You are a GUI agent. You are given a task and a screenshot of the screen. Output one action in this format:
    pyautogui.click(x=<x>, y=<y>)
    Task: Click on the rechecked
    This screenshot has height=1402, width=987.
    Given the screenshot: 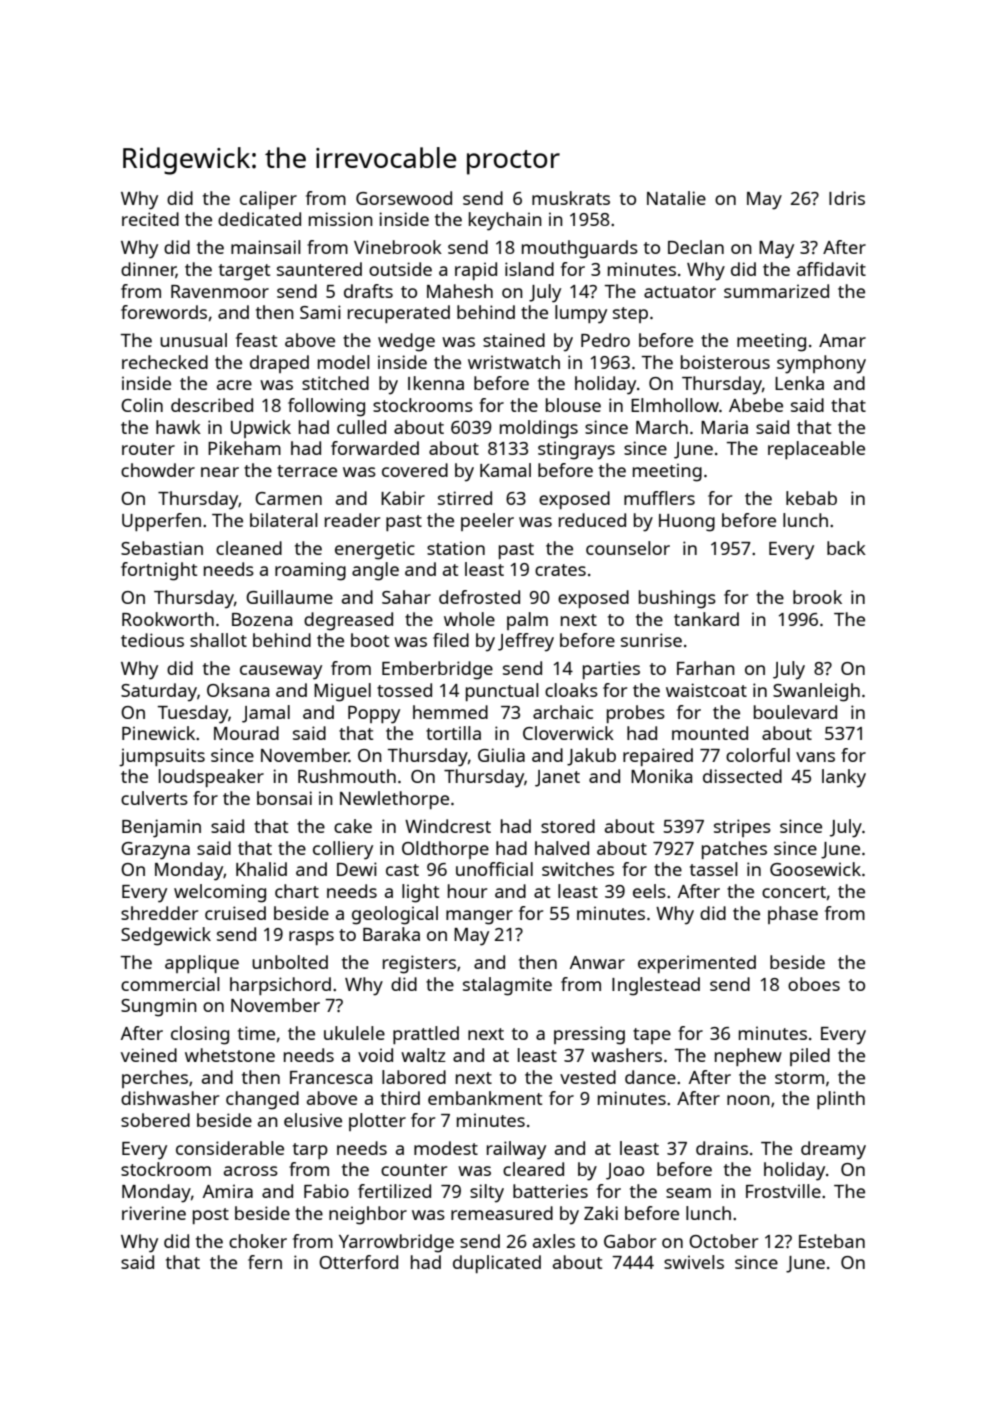 What is the action you would take?
    pyautogui.click(x=165, y=362)
